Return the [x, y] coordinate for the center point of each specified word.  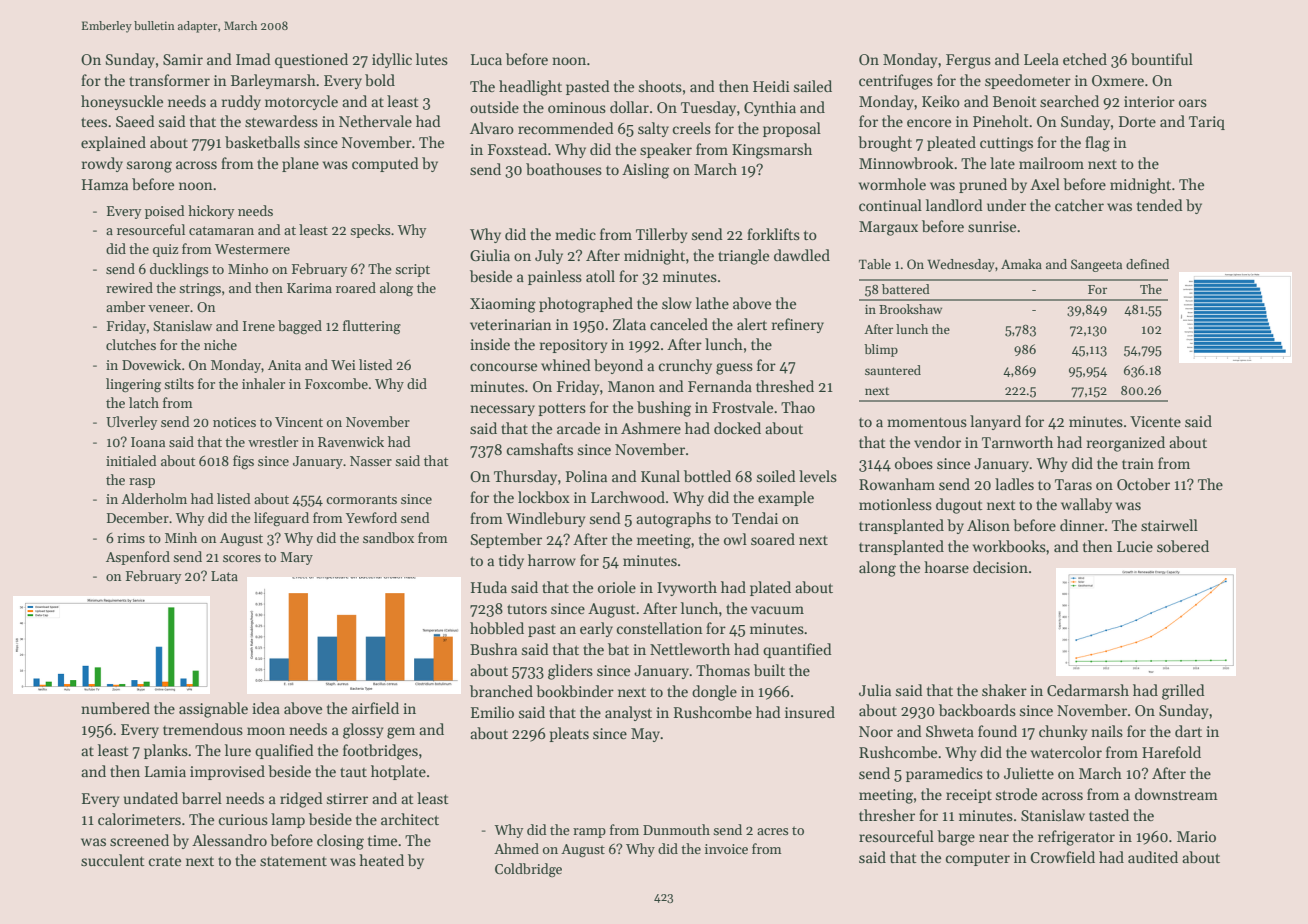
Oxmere [1118, 80]
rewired [129, 287]
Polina [586, 476]
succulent [113, 860]
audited [1153, 857]
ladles [1014, 484]
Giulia [490, 255]
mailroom [1051, 163]
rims [131, 538]
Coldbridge [528, 870]
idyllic [392, 60]
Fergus [968, 61]
